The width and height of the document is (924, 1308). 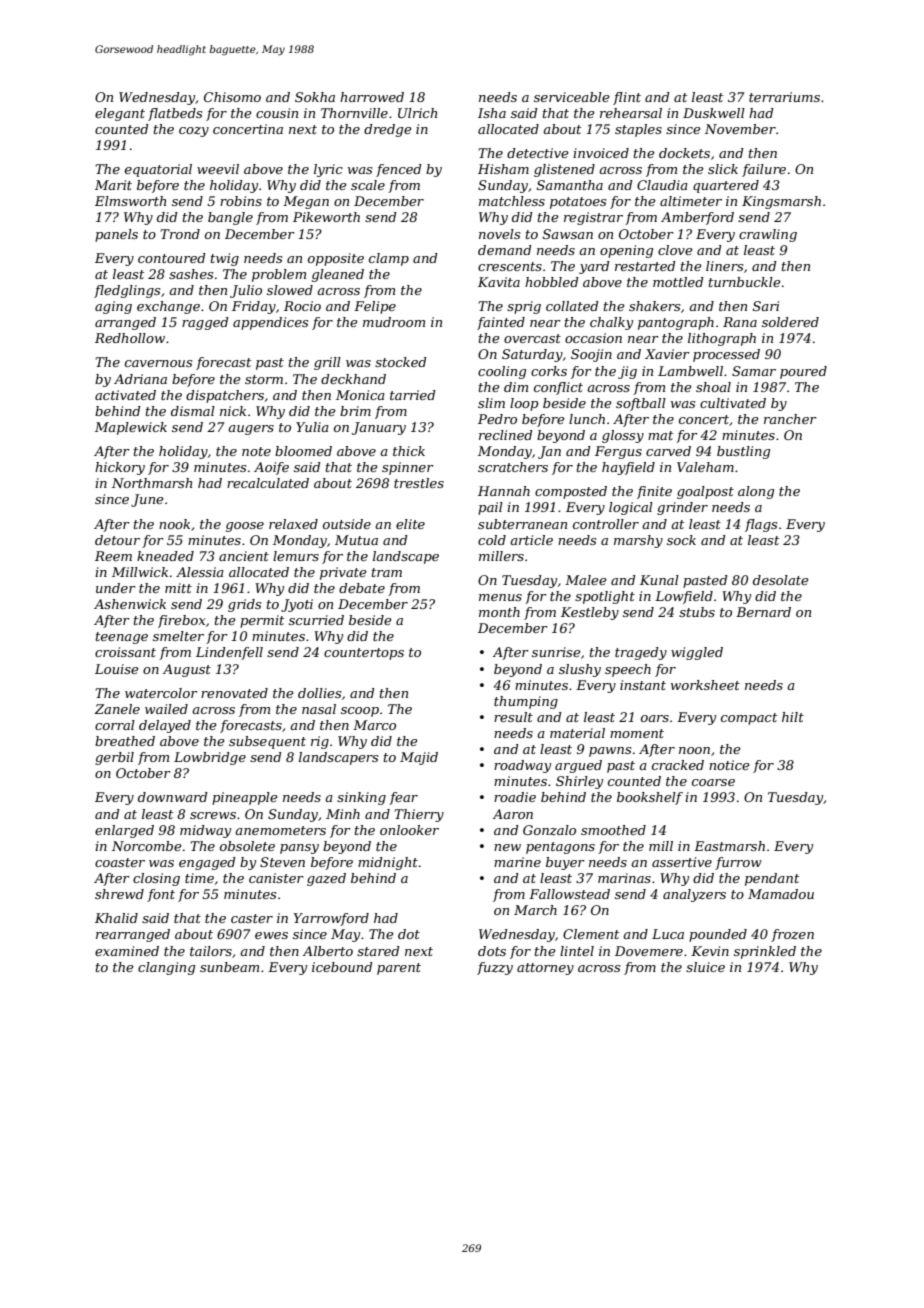 What do you see at coordinates (388, 130) in the document?
I see `dredge` at bounding box center [388, 130].
